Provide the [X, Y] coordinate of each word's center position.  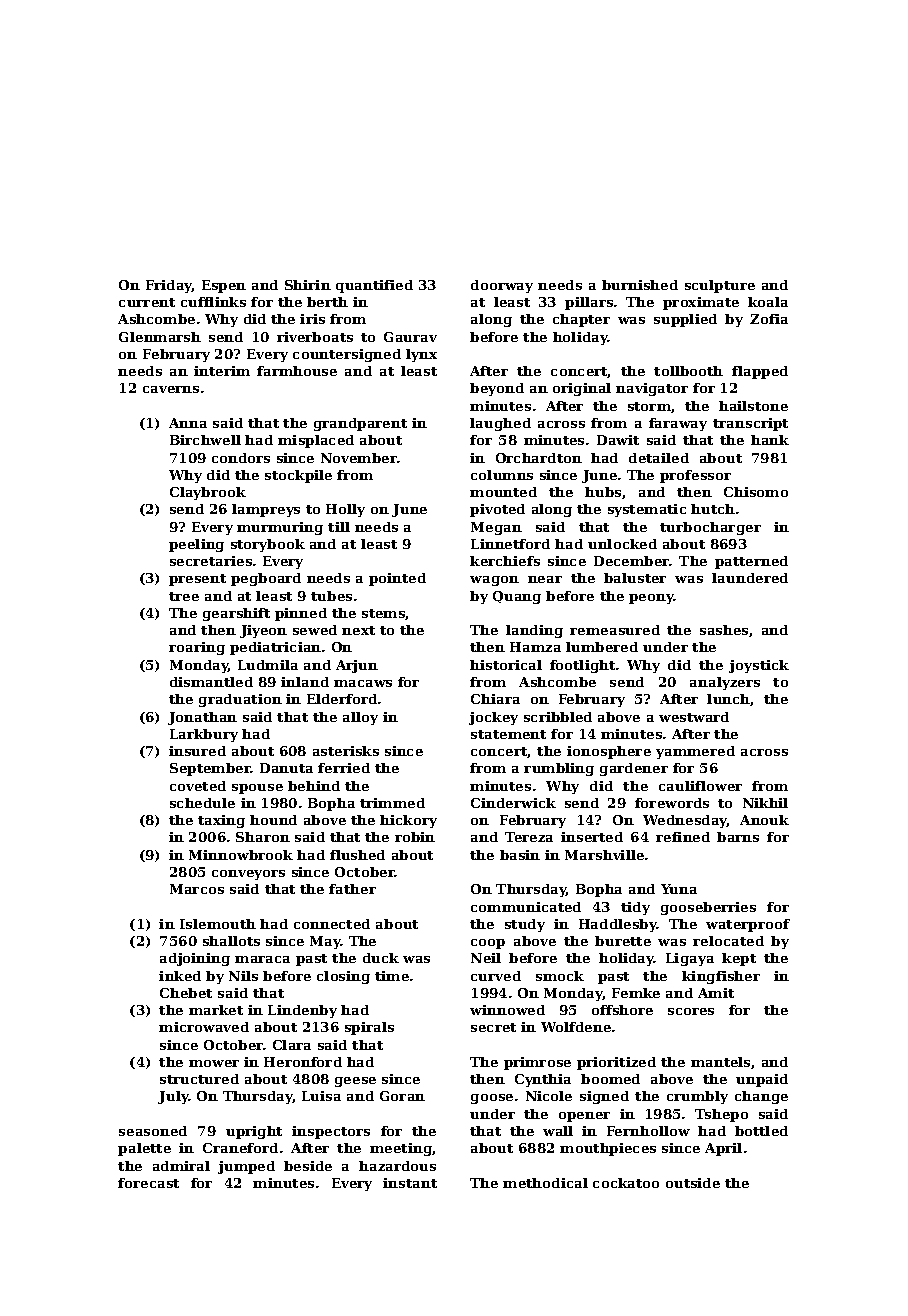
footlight [582, 666]
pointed [397, 579]
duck [381, 958]
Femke [636, 993]
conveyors [248, 875]
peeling [196, 545]
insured [197, 751]
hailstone [753, 406]
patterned [751, 562]
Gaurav [410, 337]
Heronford [303, 1062]
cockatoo [626, 1183]
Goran [402, 1096]
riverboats [315, 337]
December [632, 561]
